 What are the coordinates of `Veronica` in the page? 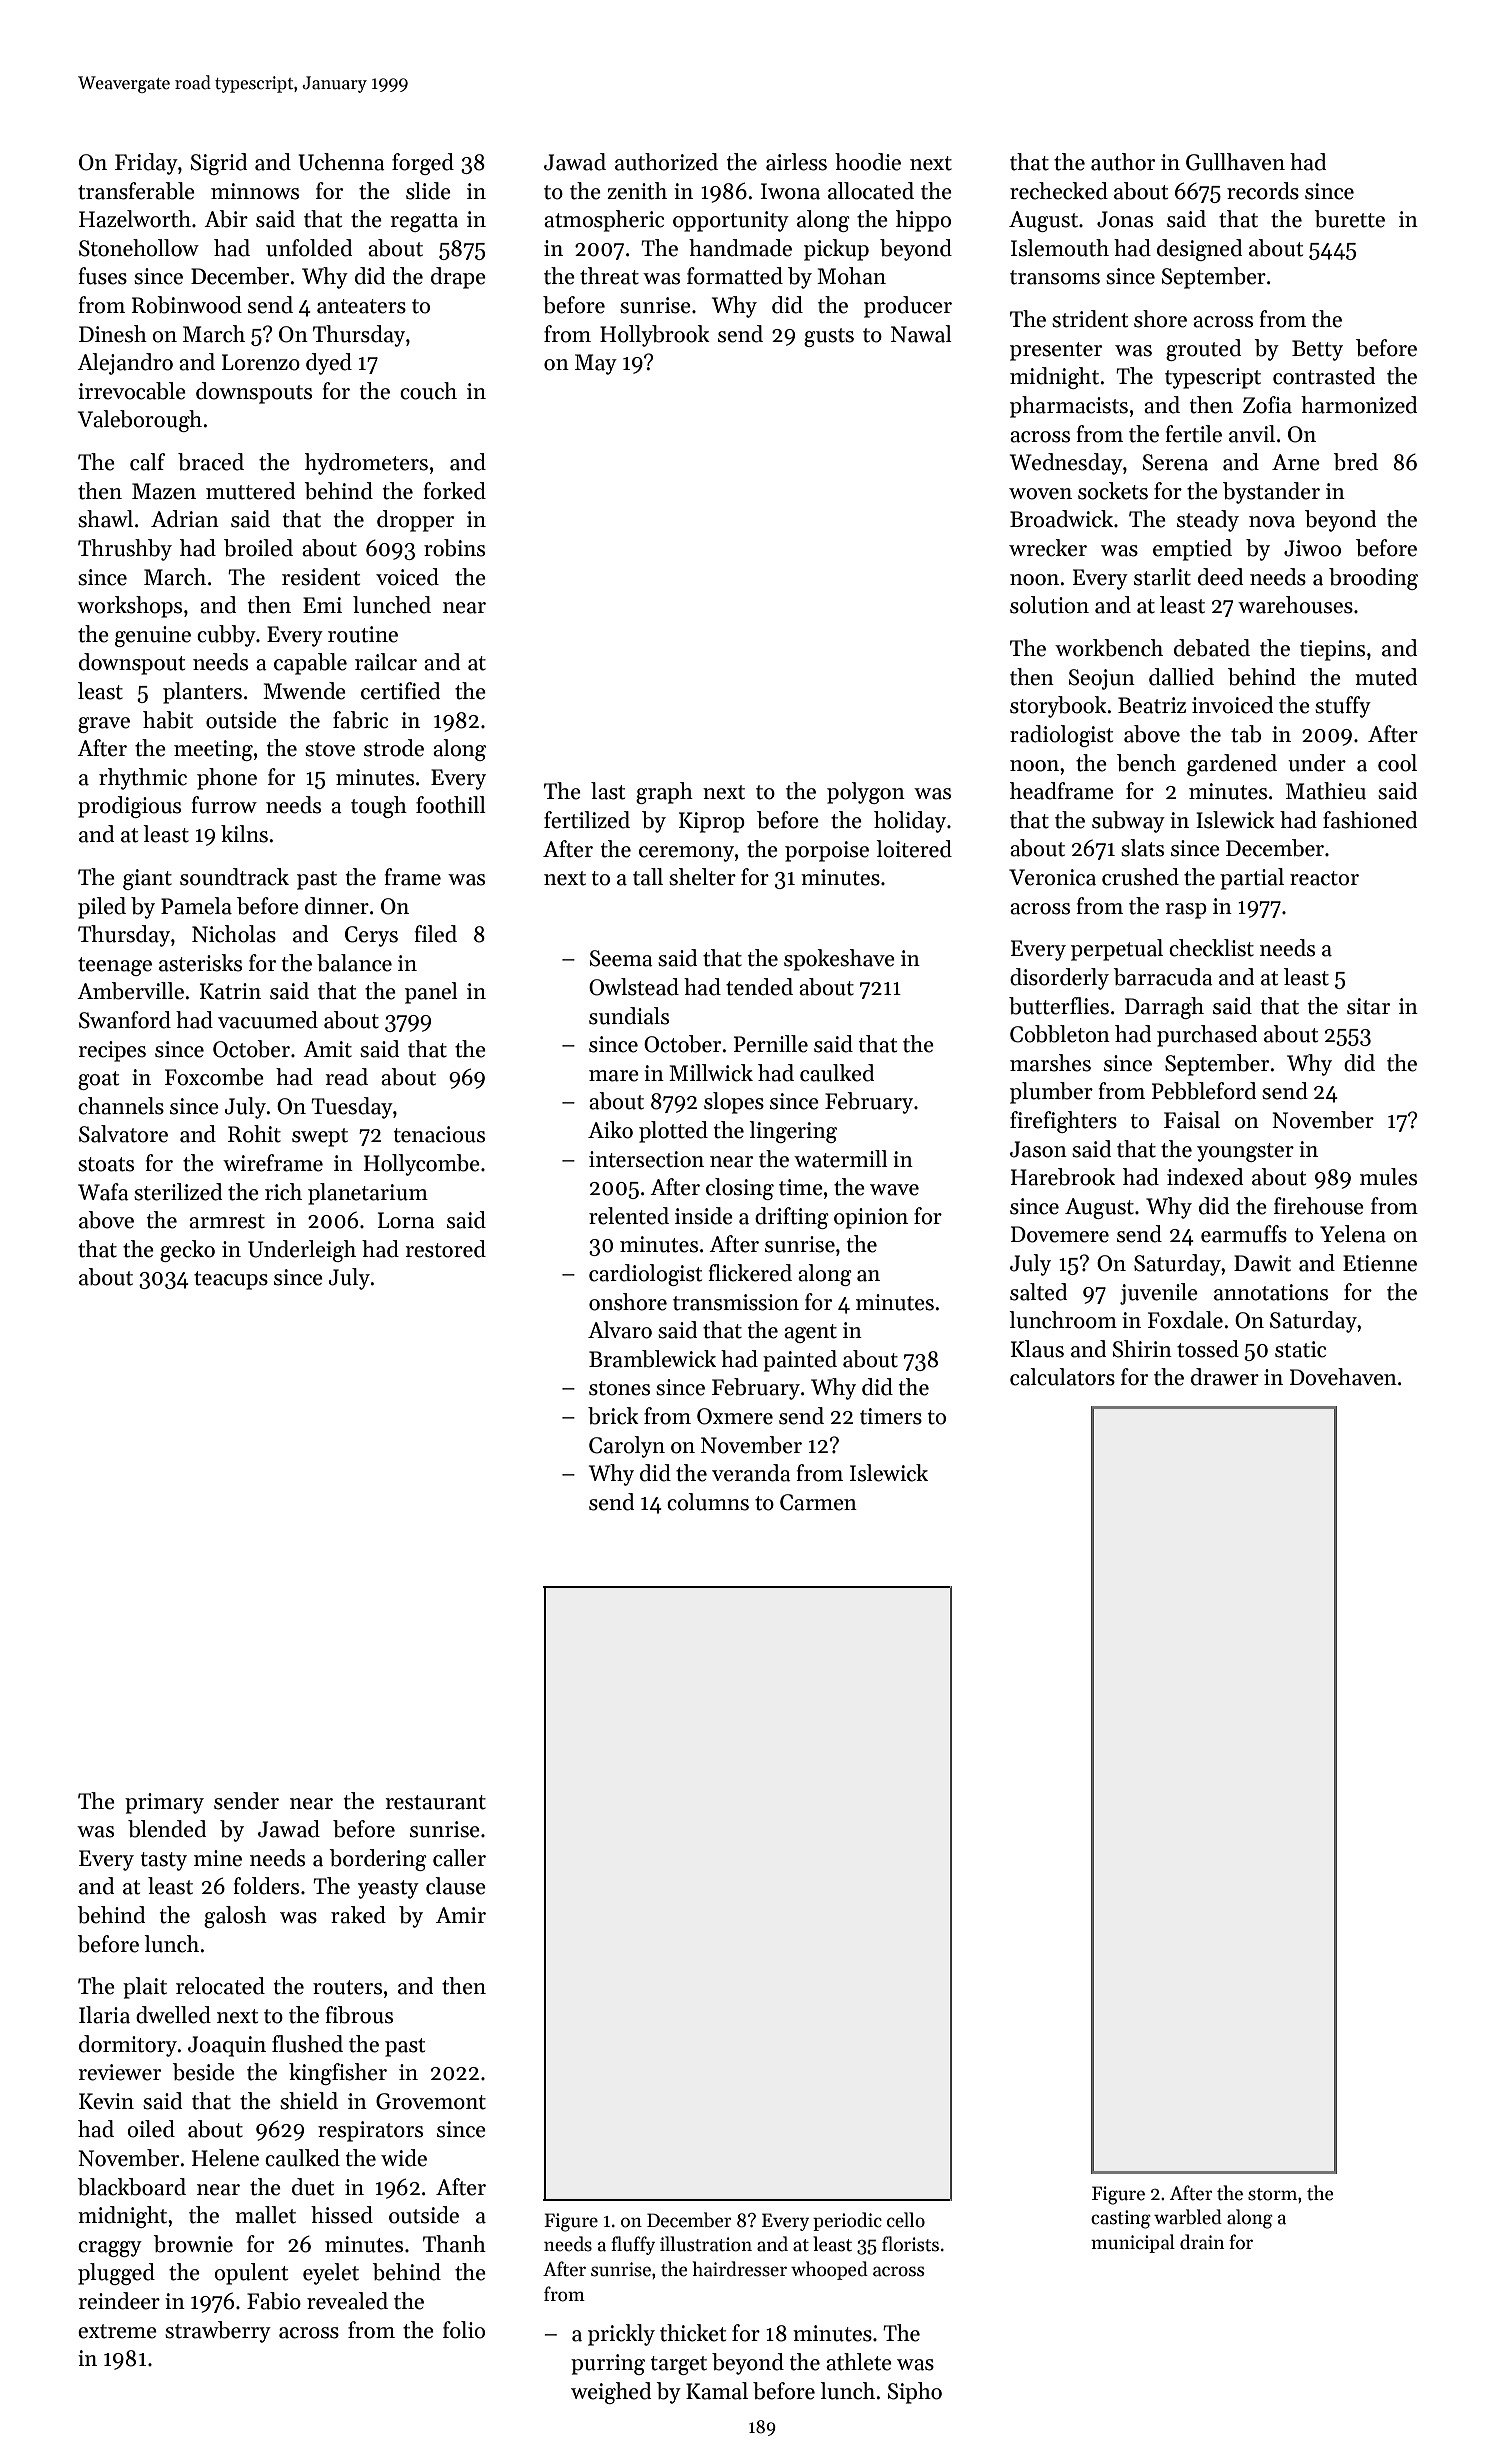 It's located at (1052, 877).
